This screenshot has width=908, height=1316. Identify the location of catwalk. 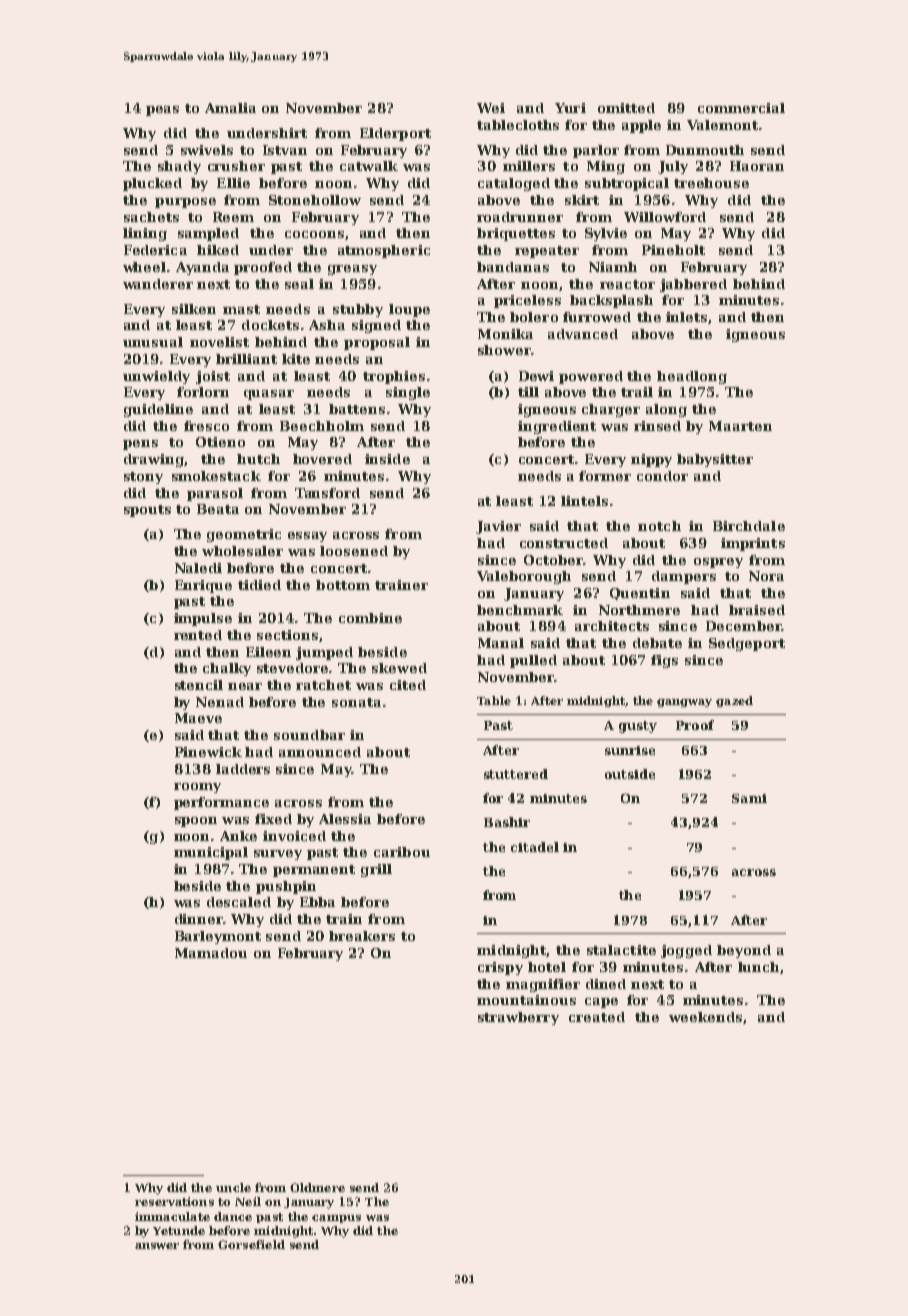
(369, 166).
